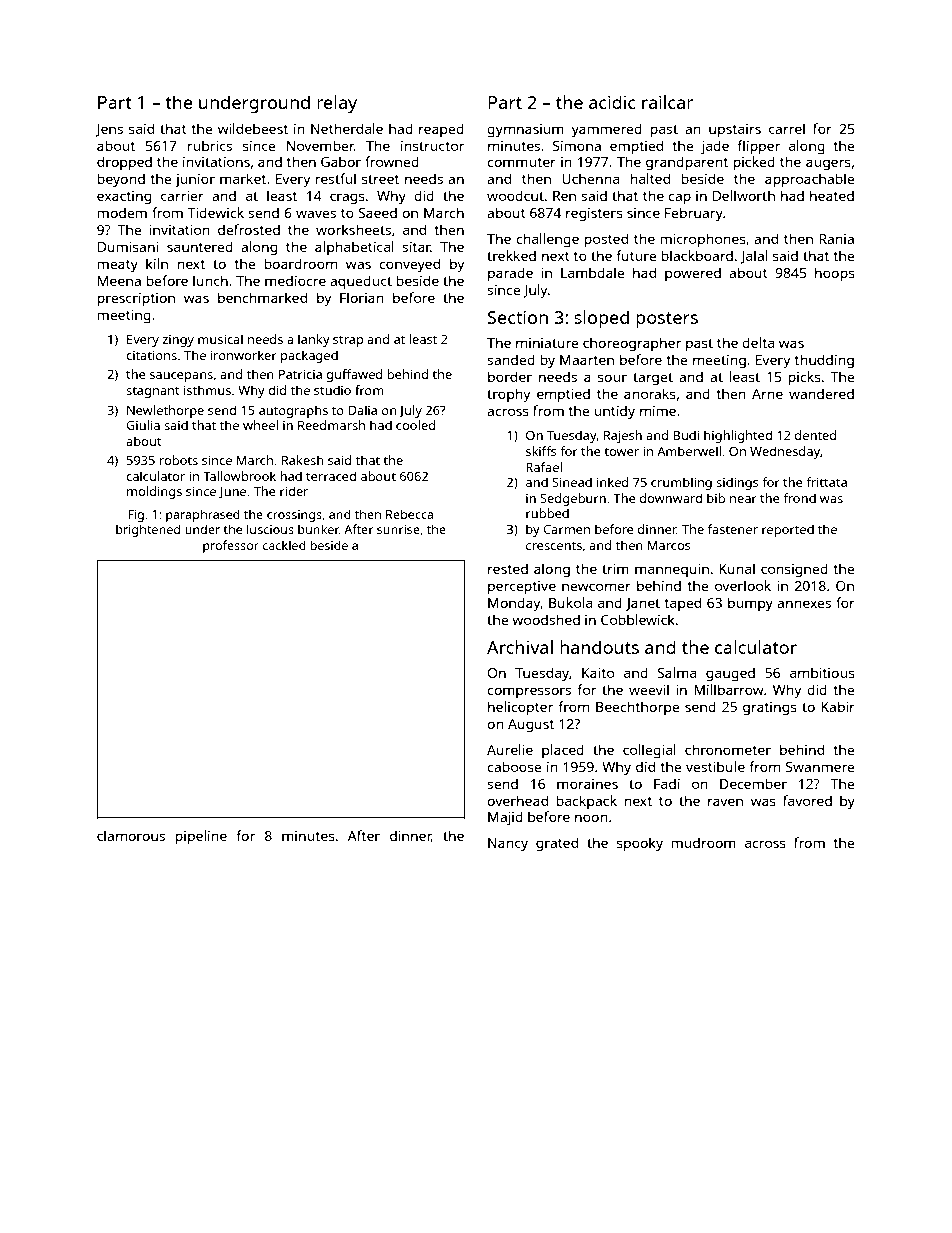 The height and width of the screenshot is (1233, 952). Describe the element at coordinates (510, 274) in the screenshot. I see `parade` at that location.
